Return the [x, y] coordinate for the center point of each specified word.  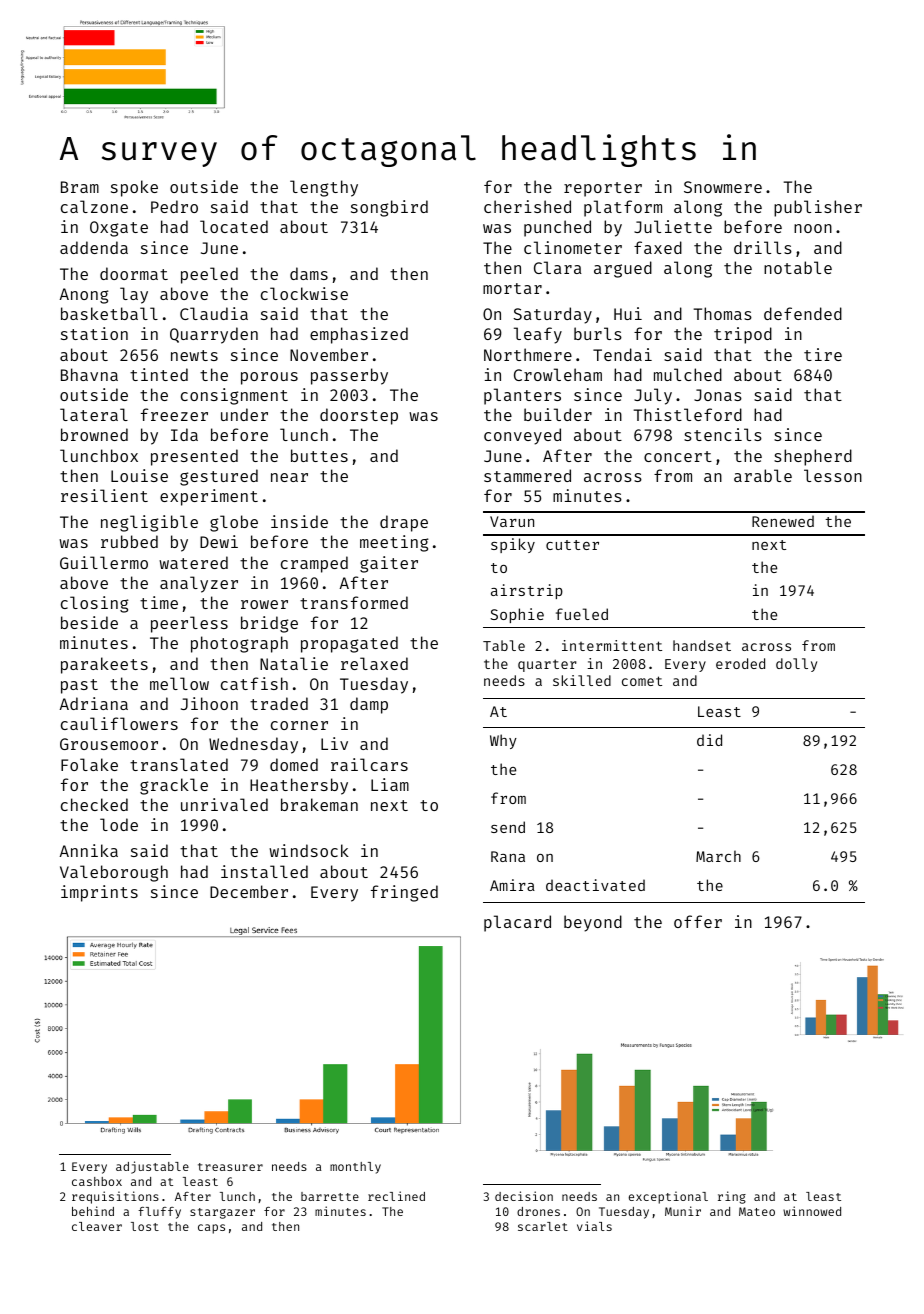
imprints [99, 893]
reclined [396, 1196]
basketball [109, 313]
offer [698, 921]
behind [93, 1211]
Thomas [723, 313]
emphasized [359, 335]
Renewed [783, 521]
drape [404, 523]
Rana [508, 856]
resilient [104, 495]
